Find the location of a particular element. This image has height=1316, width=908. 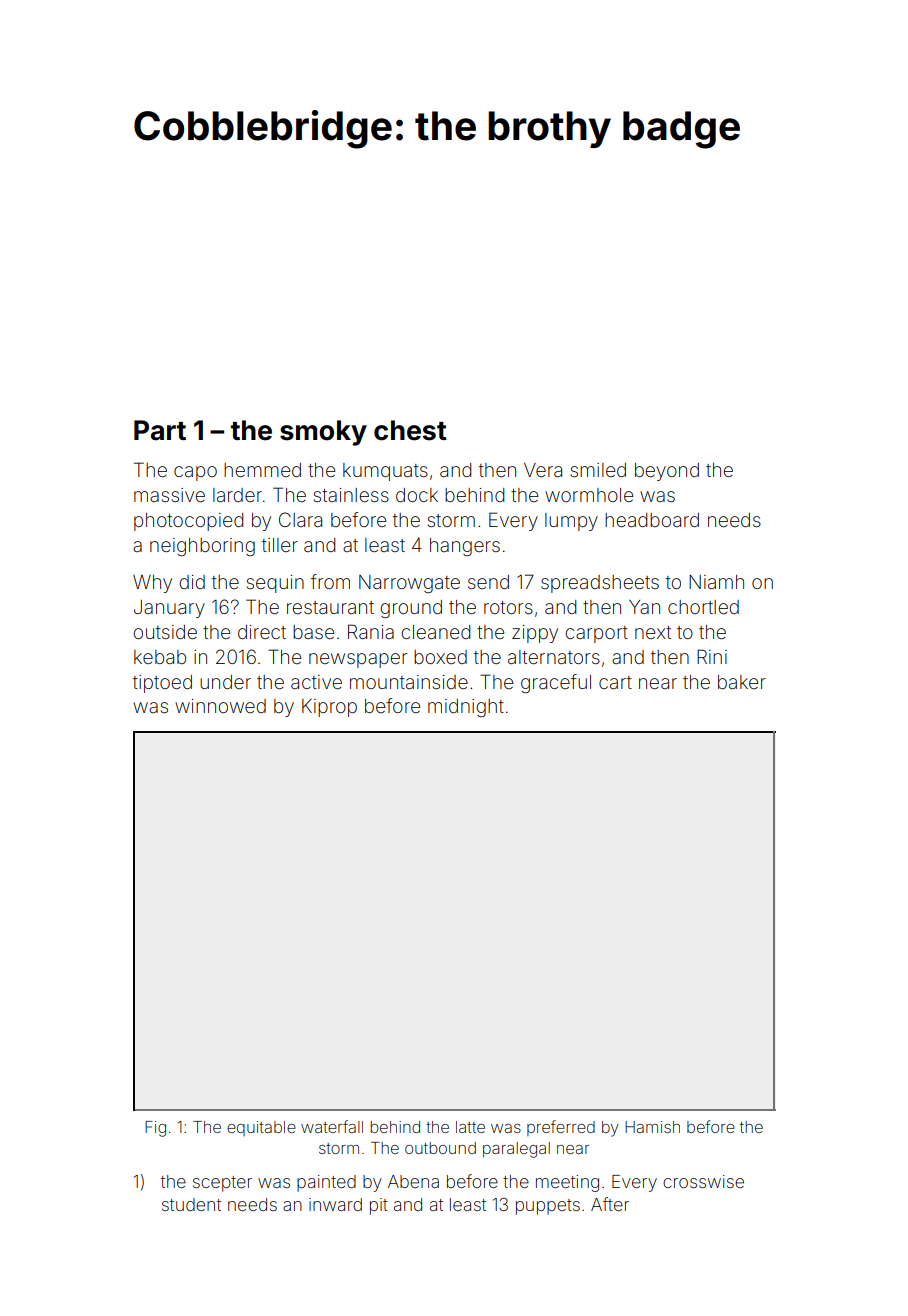

beyond is located at coordinates (667, 472).
